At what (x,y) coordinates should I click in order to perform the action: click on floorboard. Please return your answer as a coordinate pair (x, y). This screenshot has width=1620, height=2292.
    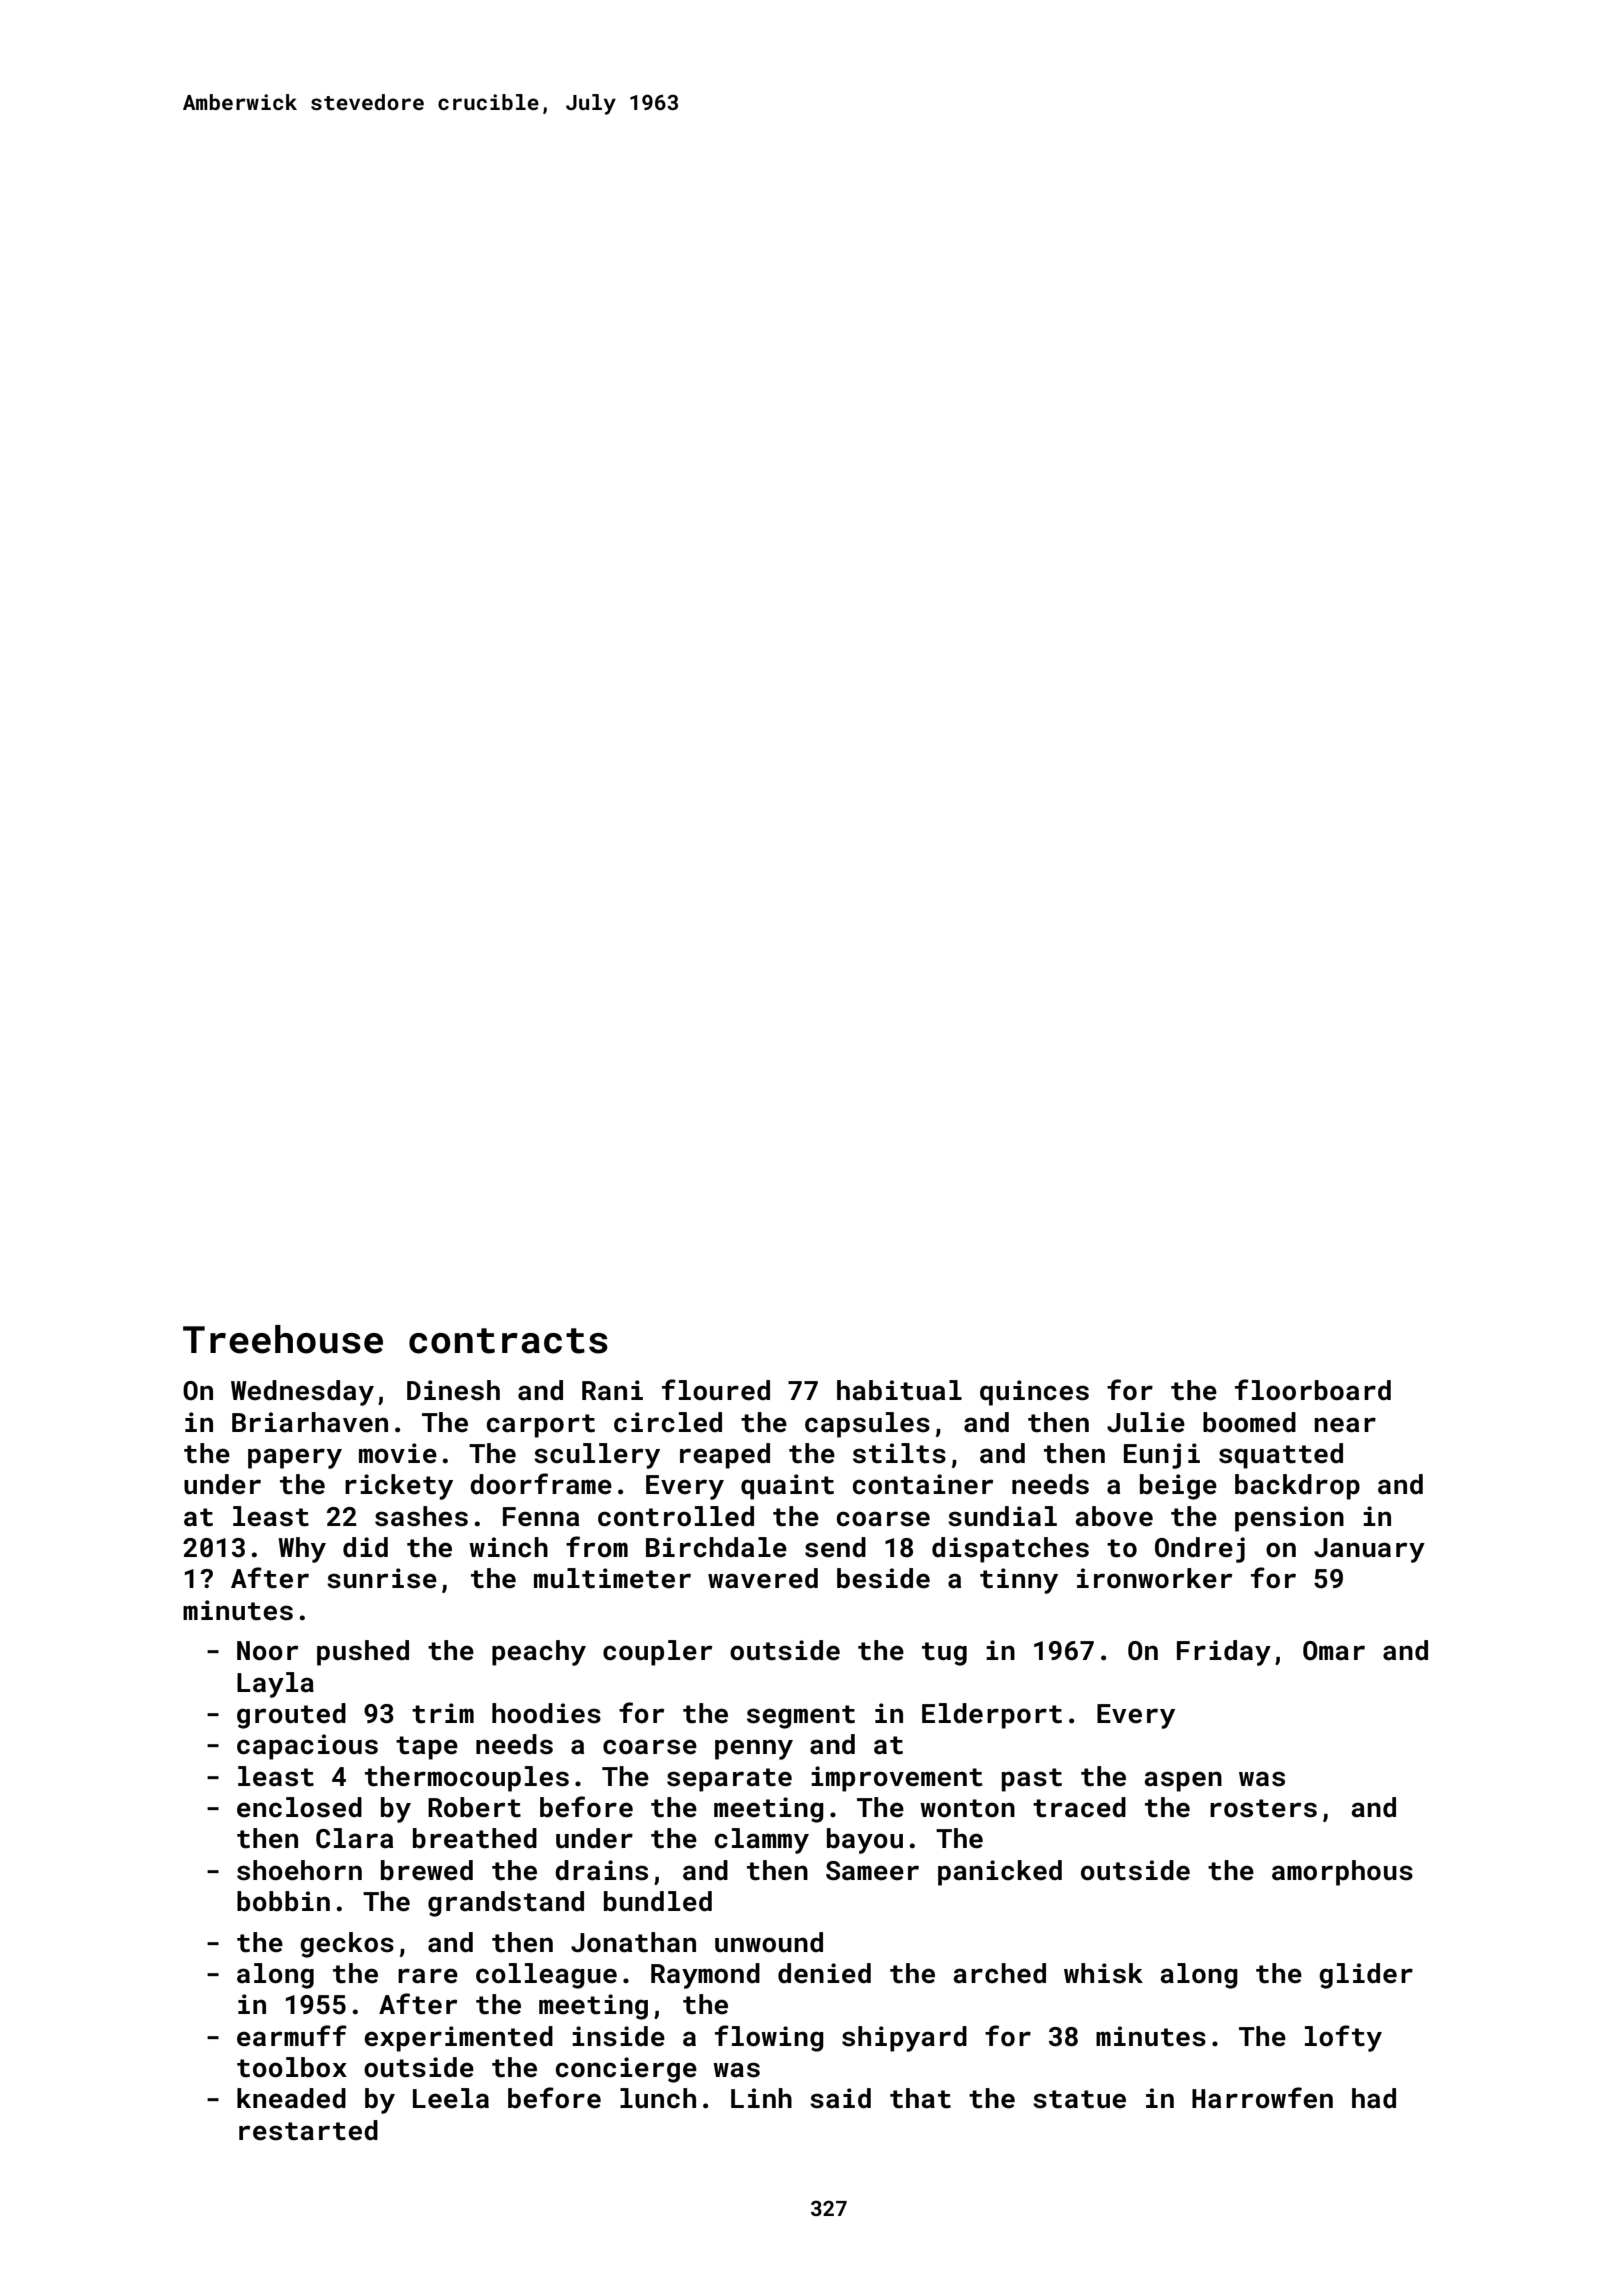
    Looking at the image, I should click on (1313, 1390).
